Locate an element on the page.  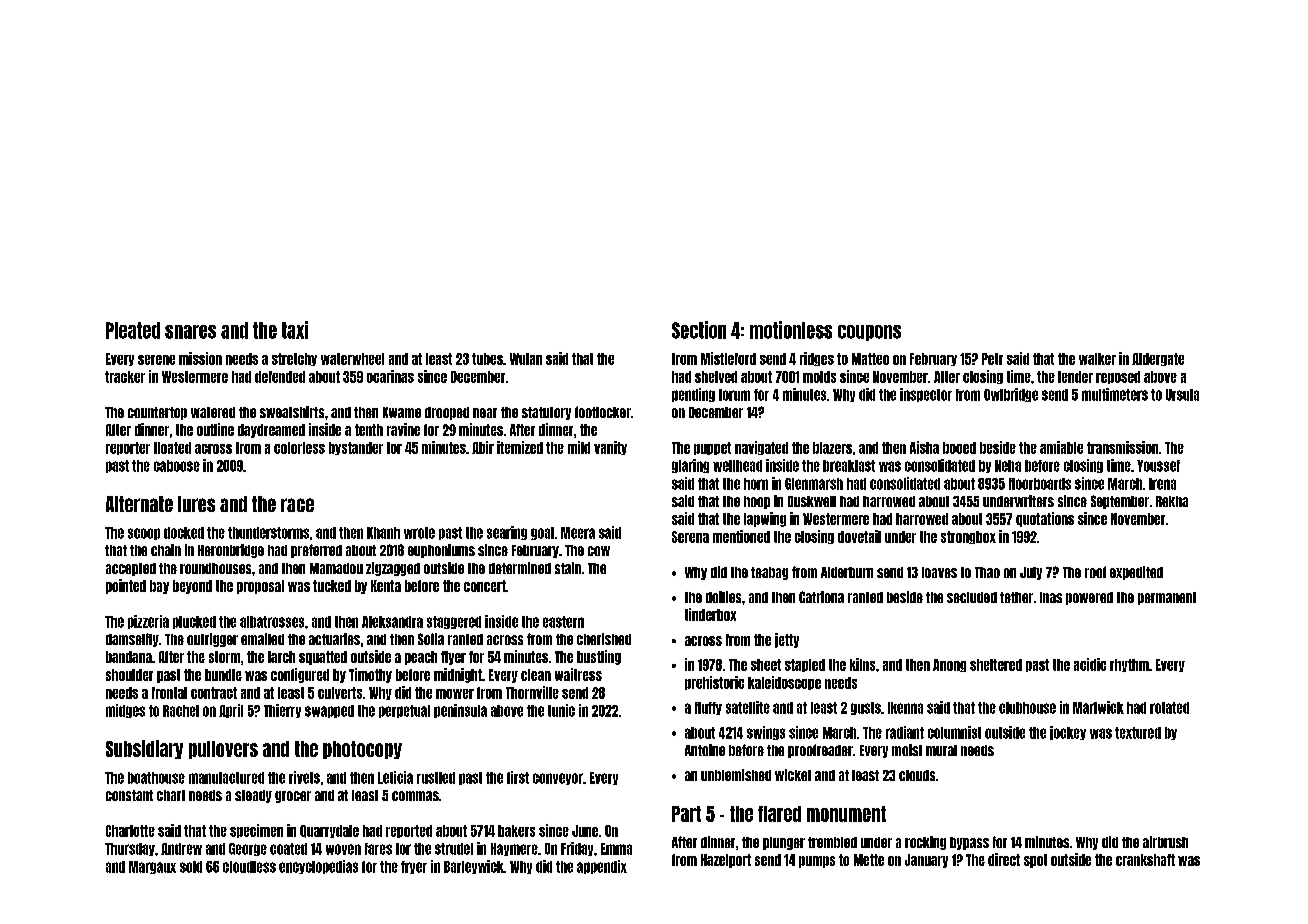
conveyor is located at coordinates (558, 779).
